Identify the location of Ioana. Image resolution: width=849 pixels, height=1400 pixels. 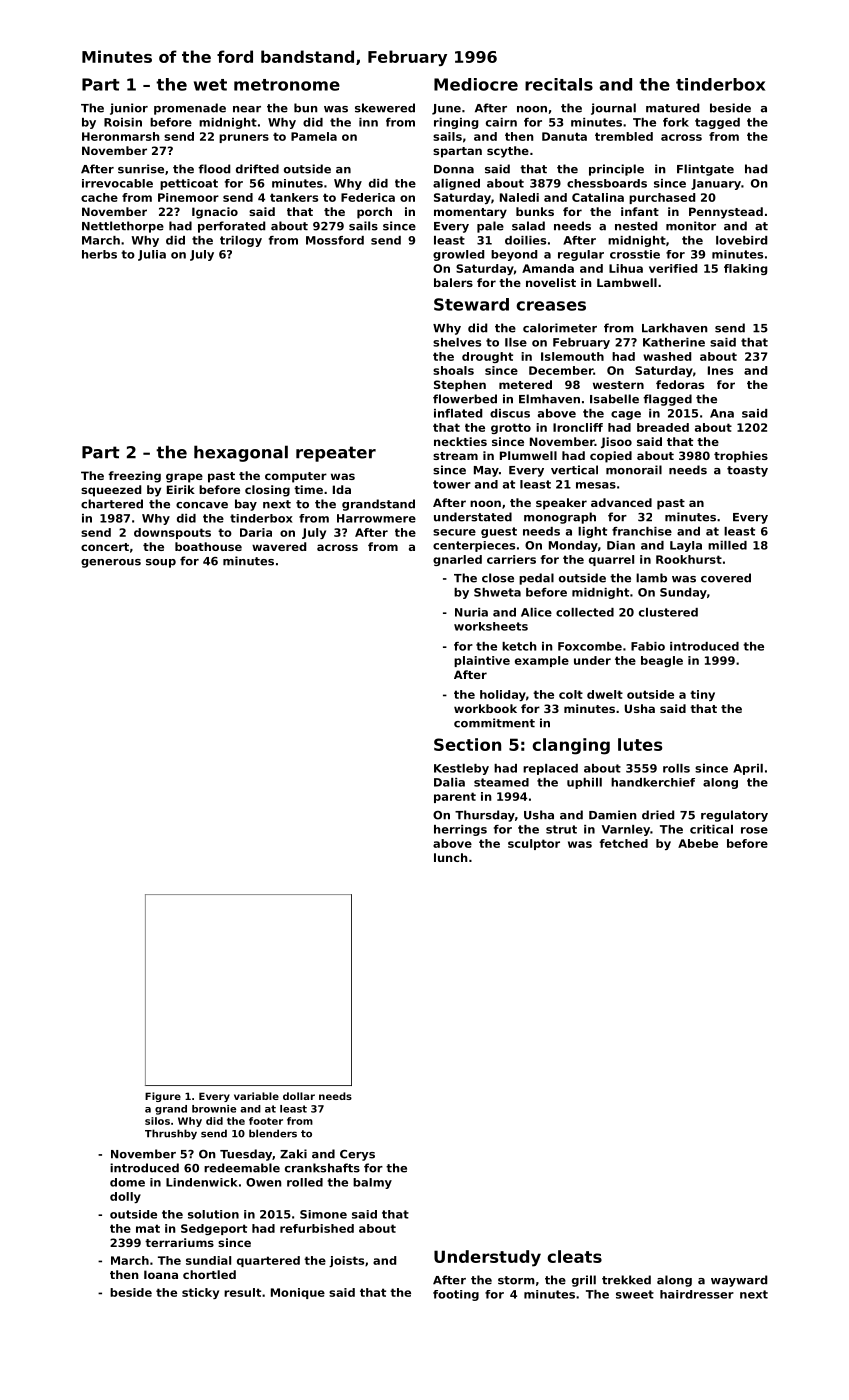
(161, 1274).
